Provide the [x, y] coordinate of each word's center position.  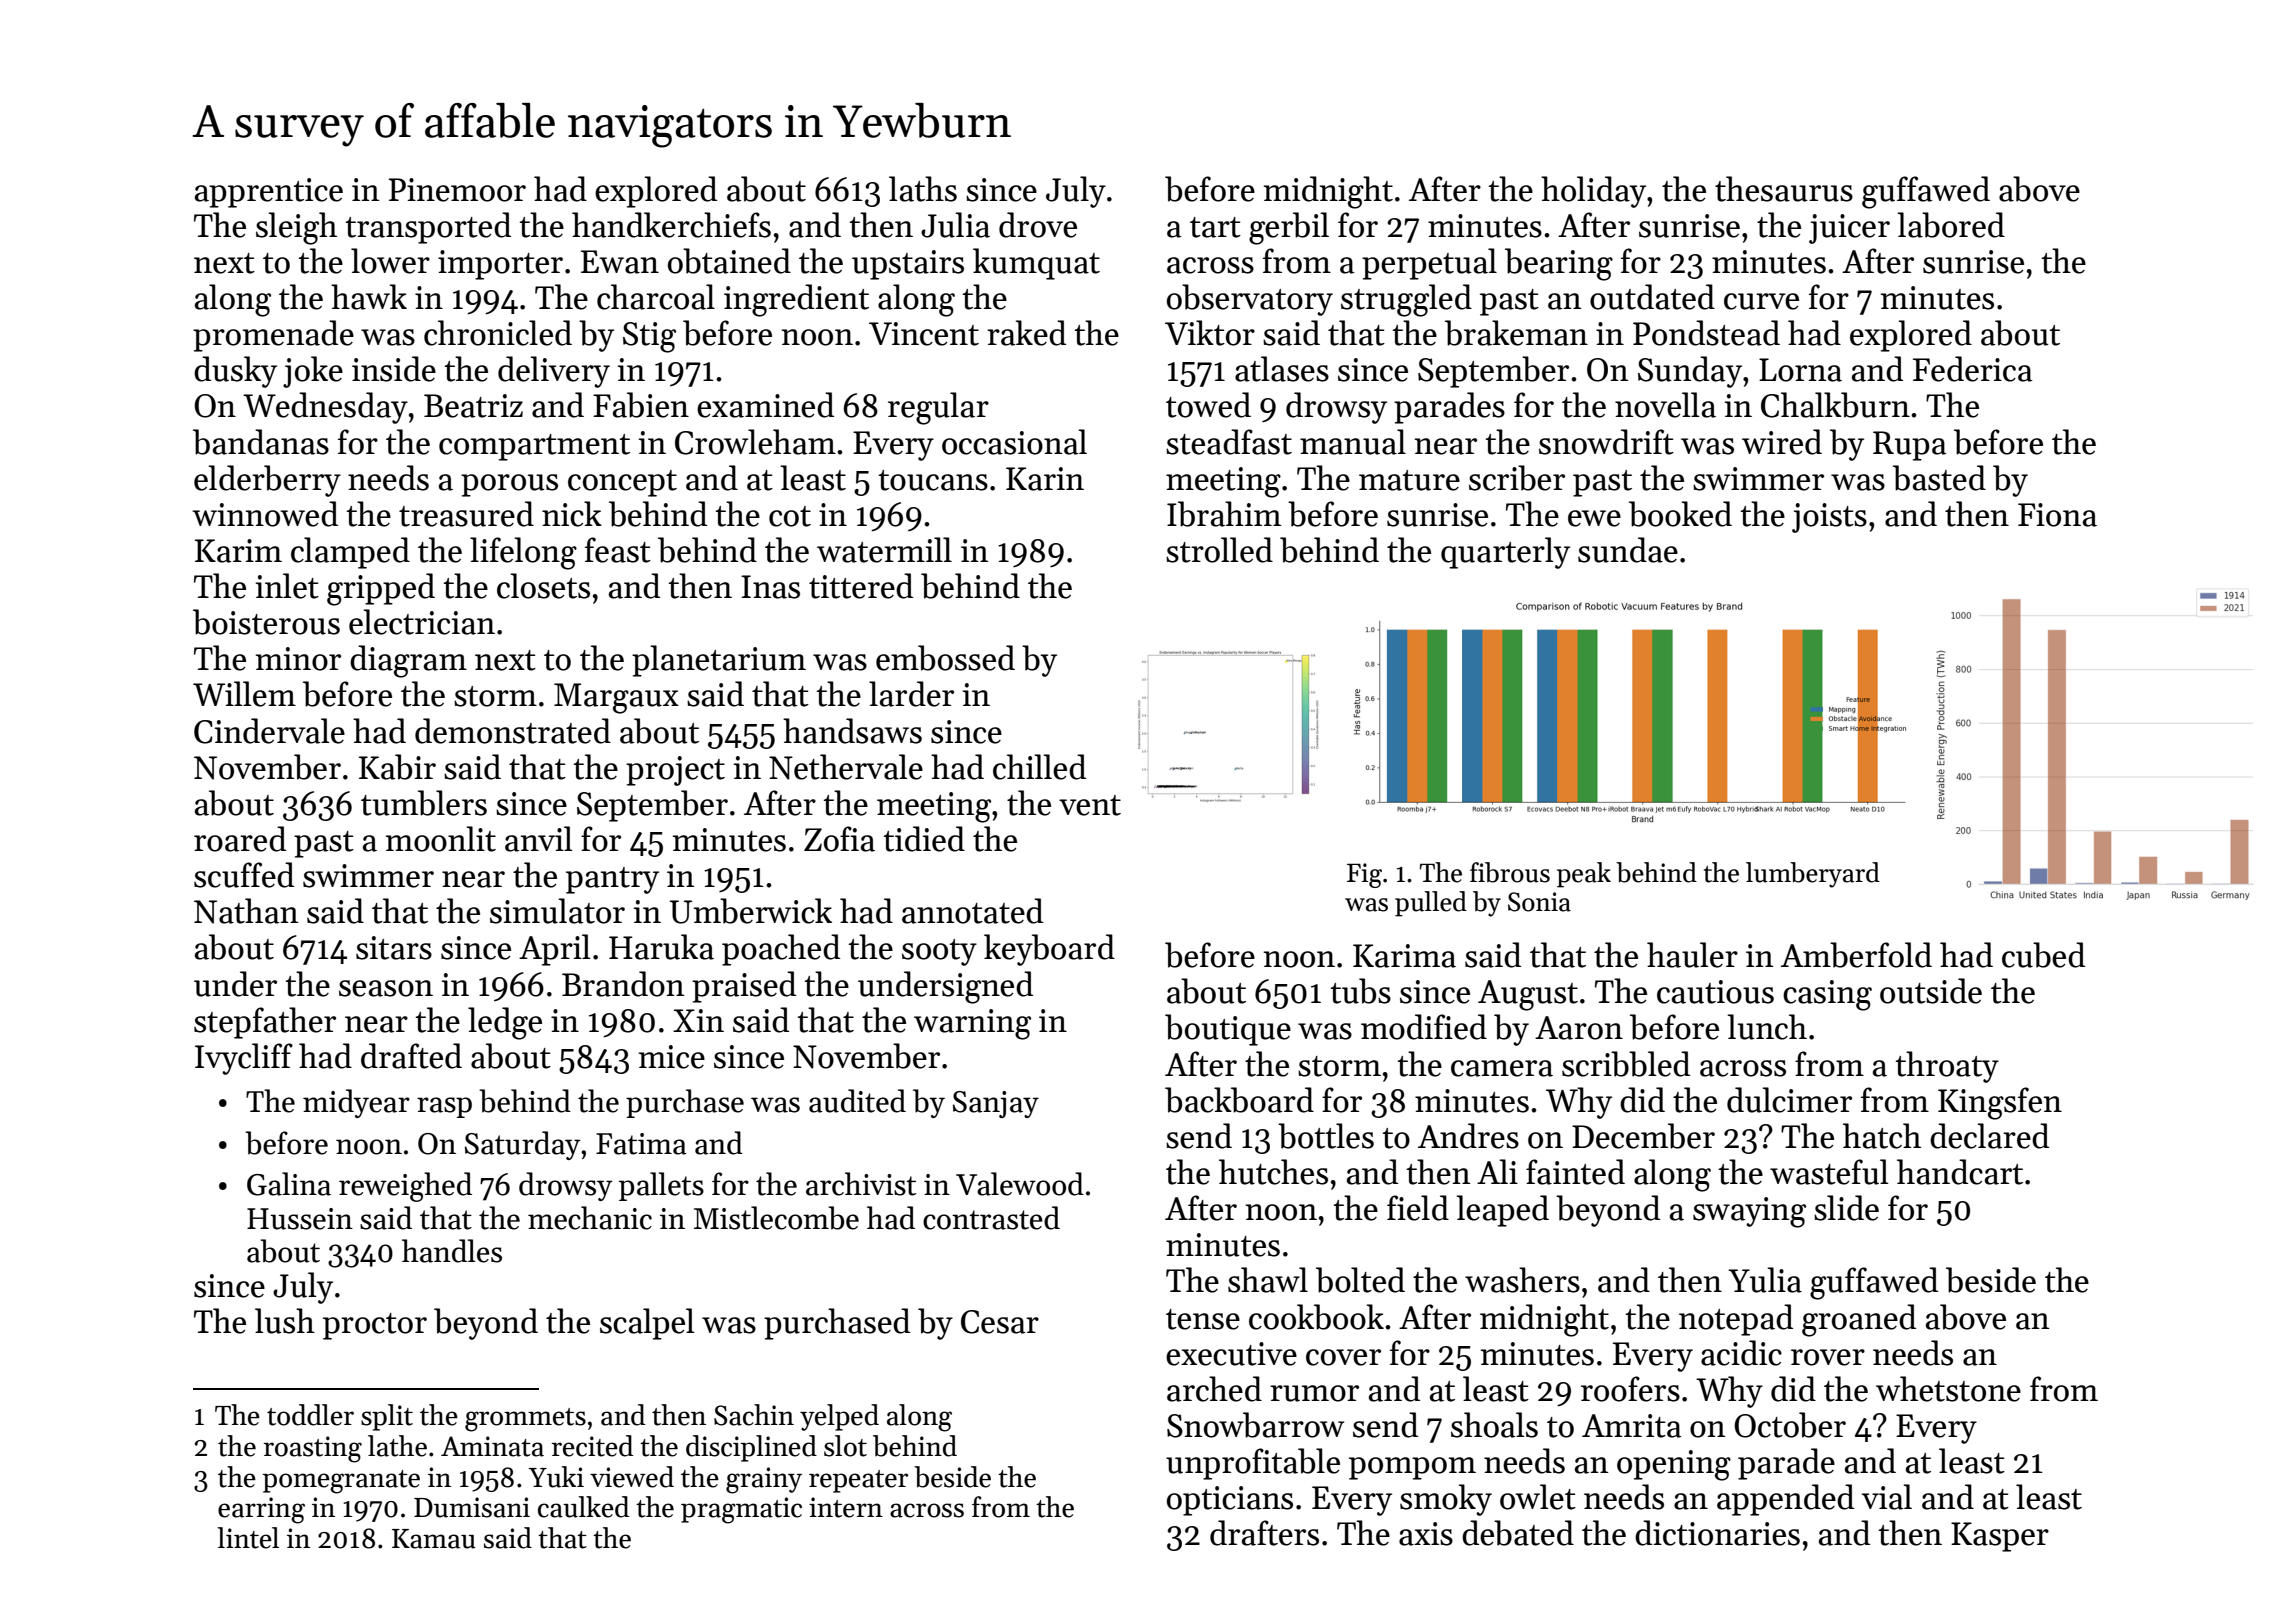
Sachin [754, 1415]
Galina [289, 1184]
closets [543, 586]
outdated [1652, 297]
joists [1829, 518]
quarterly [1505, 553]
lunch [1767, 1027]
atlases [1282, 369]
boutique [1228, 1030]
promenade [273, 336]
